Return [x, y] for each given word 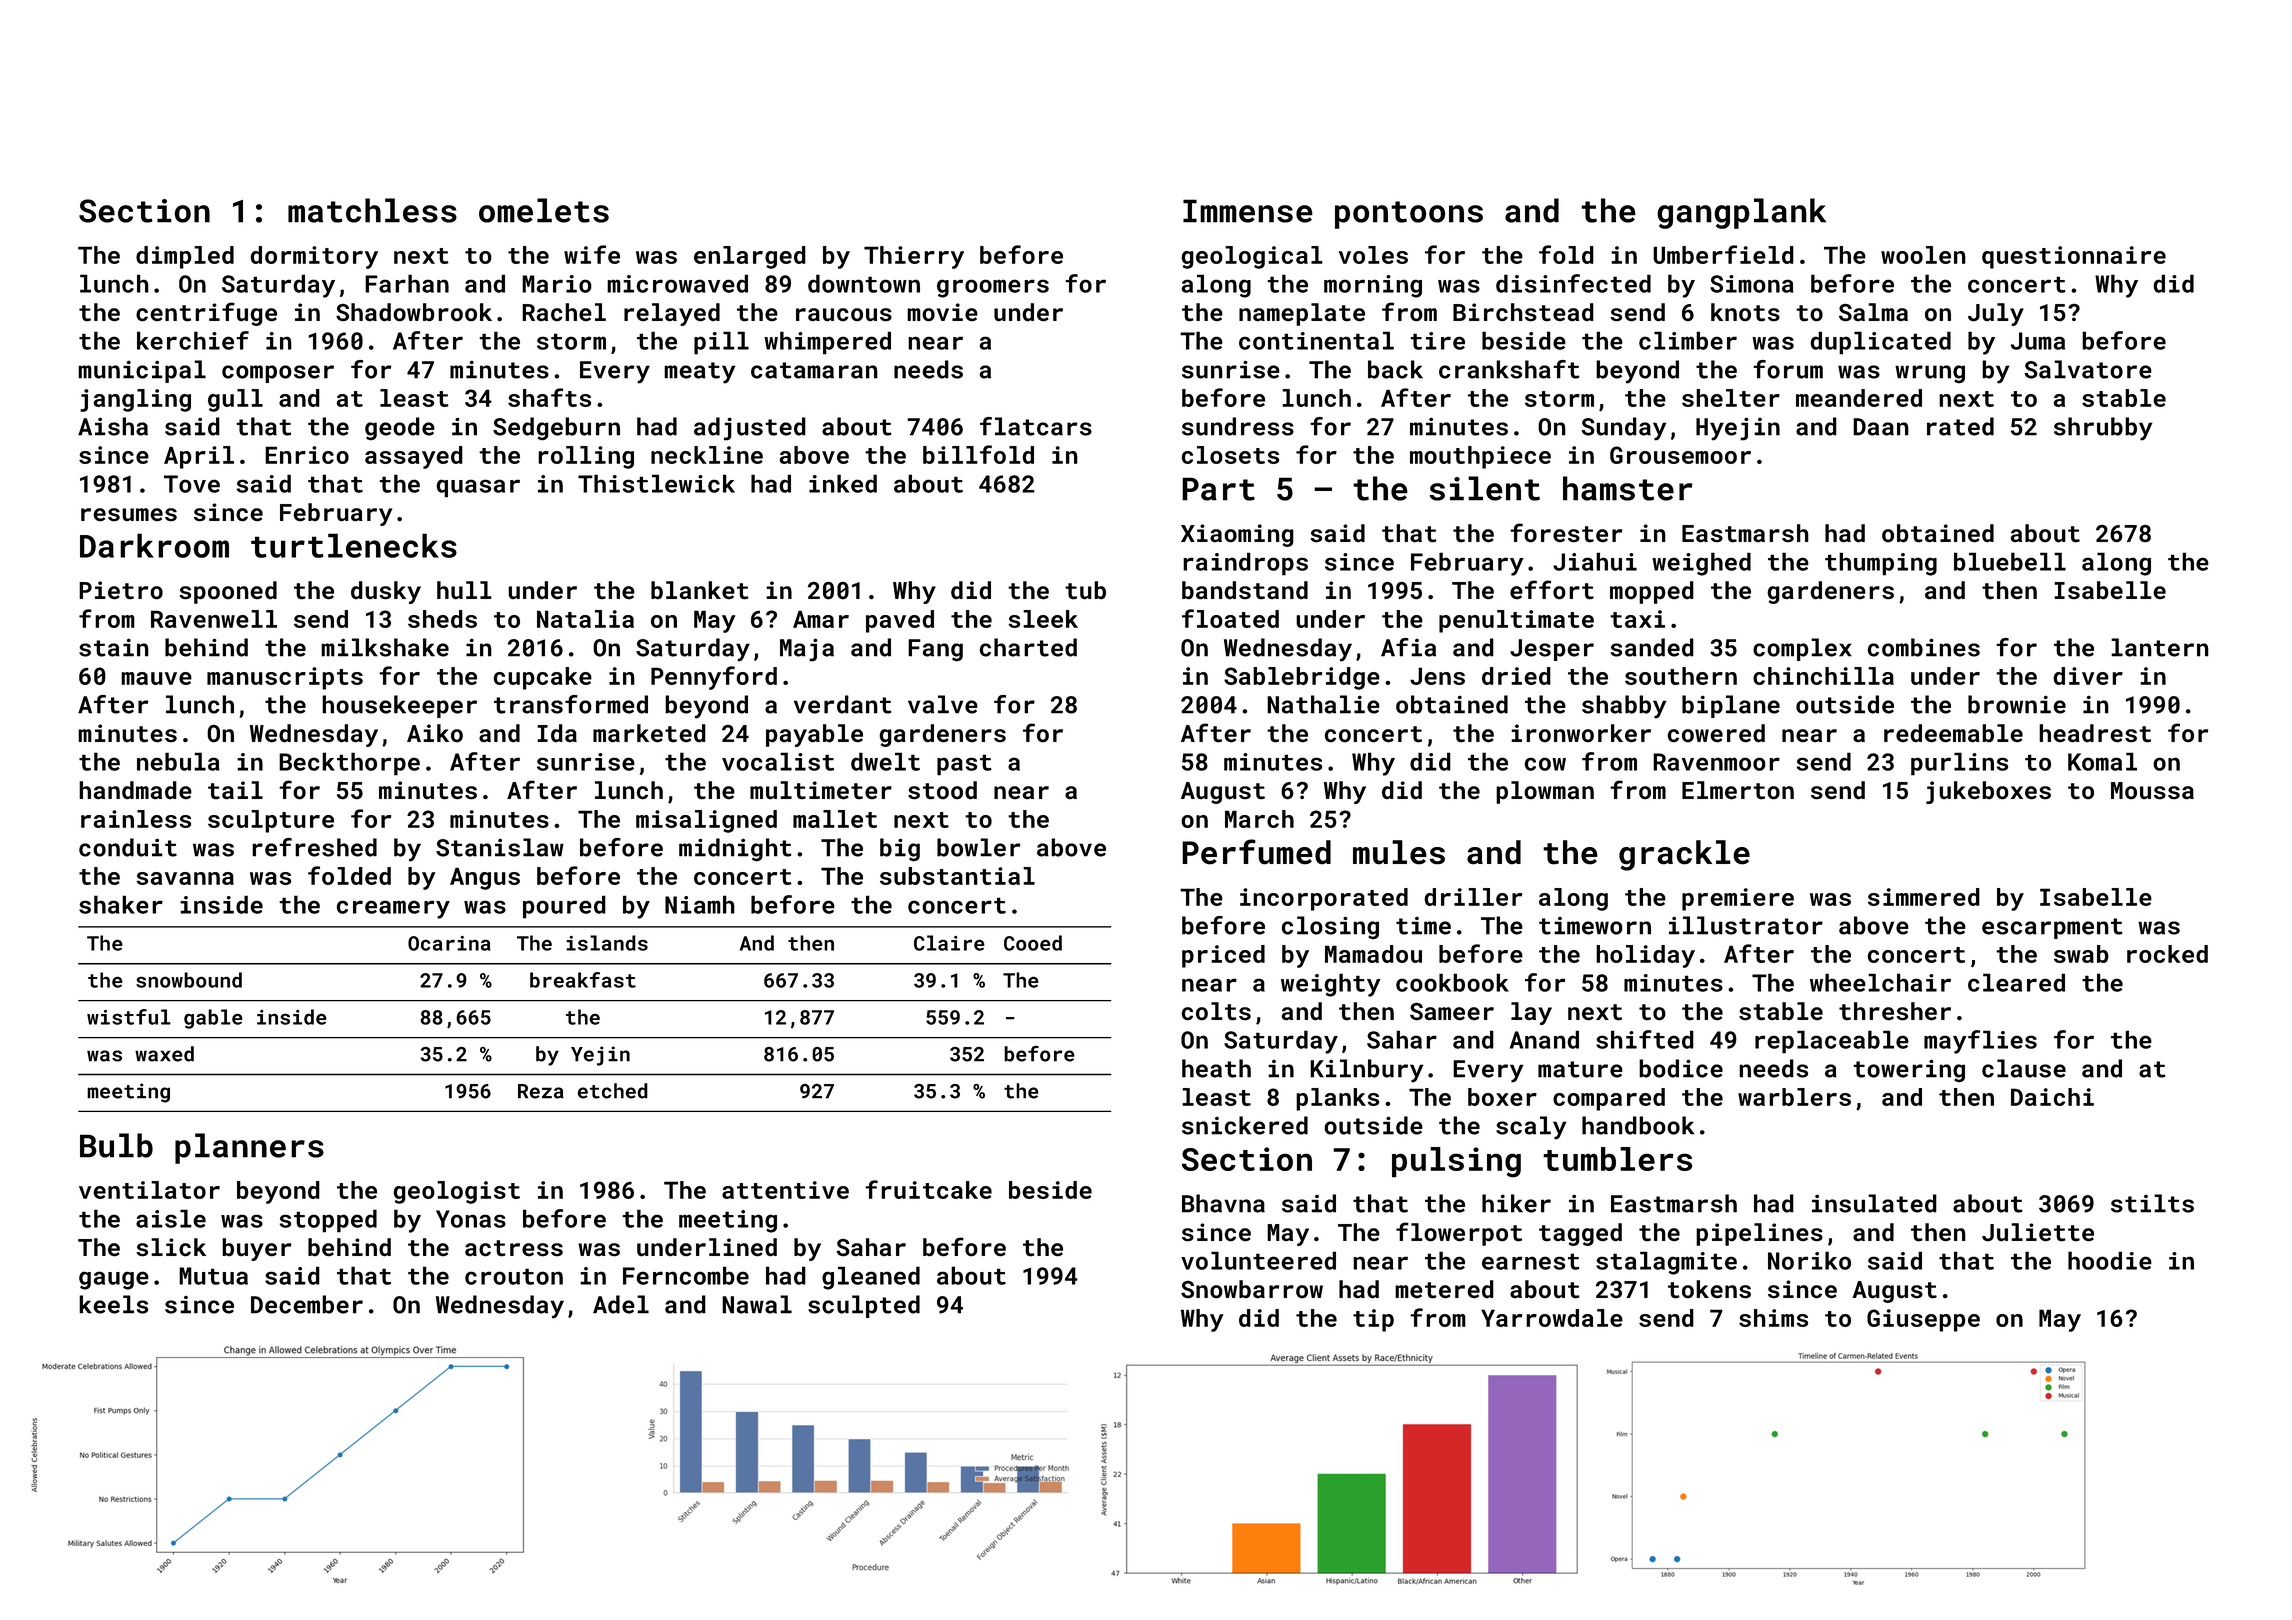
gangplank [1741, 213]
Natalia [585, 619]
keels [113, 1304]
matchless [372, 210]
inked [843, 483]
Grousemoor [1680, 455]
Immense [1248, 211]
